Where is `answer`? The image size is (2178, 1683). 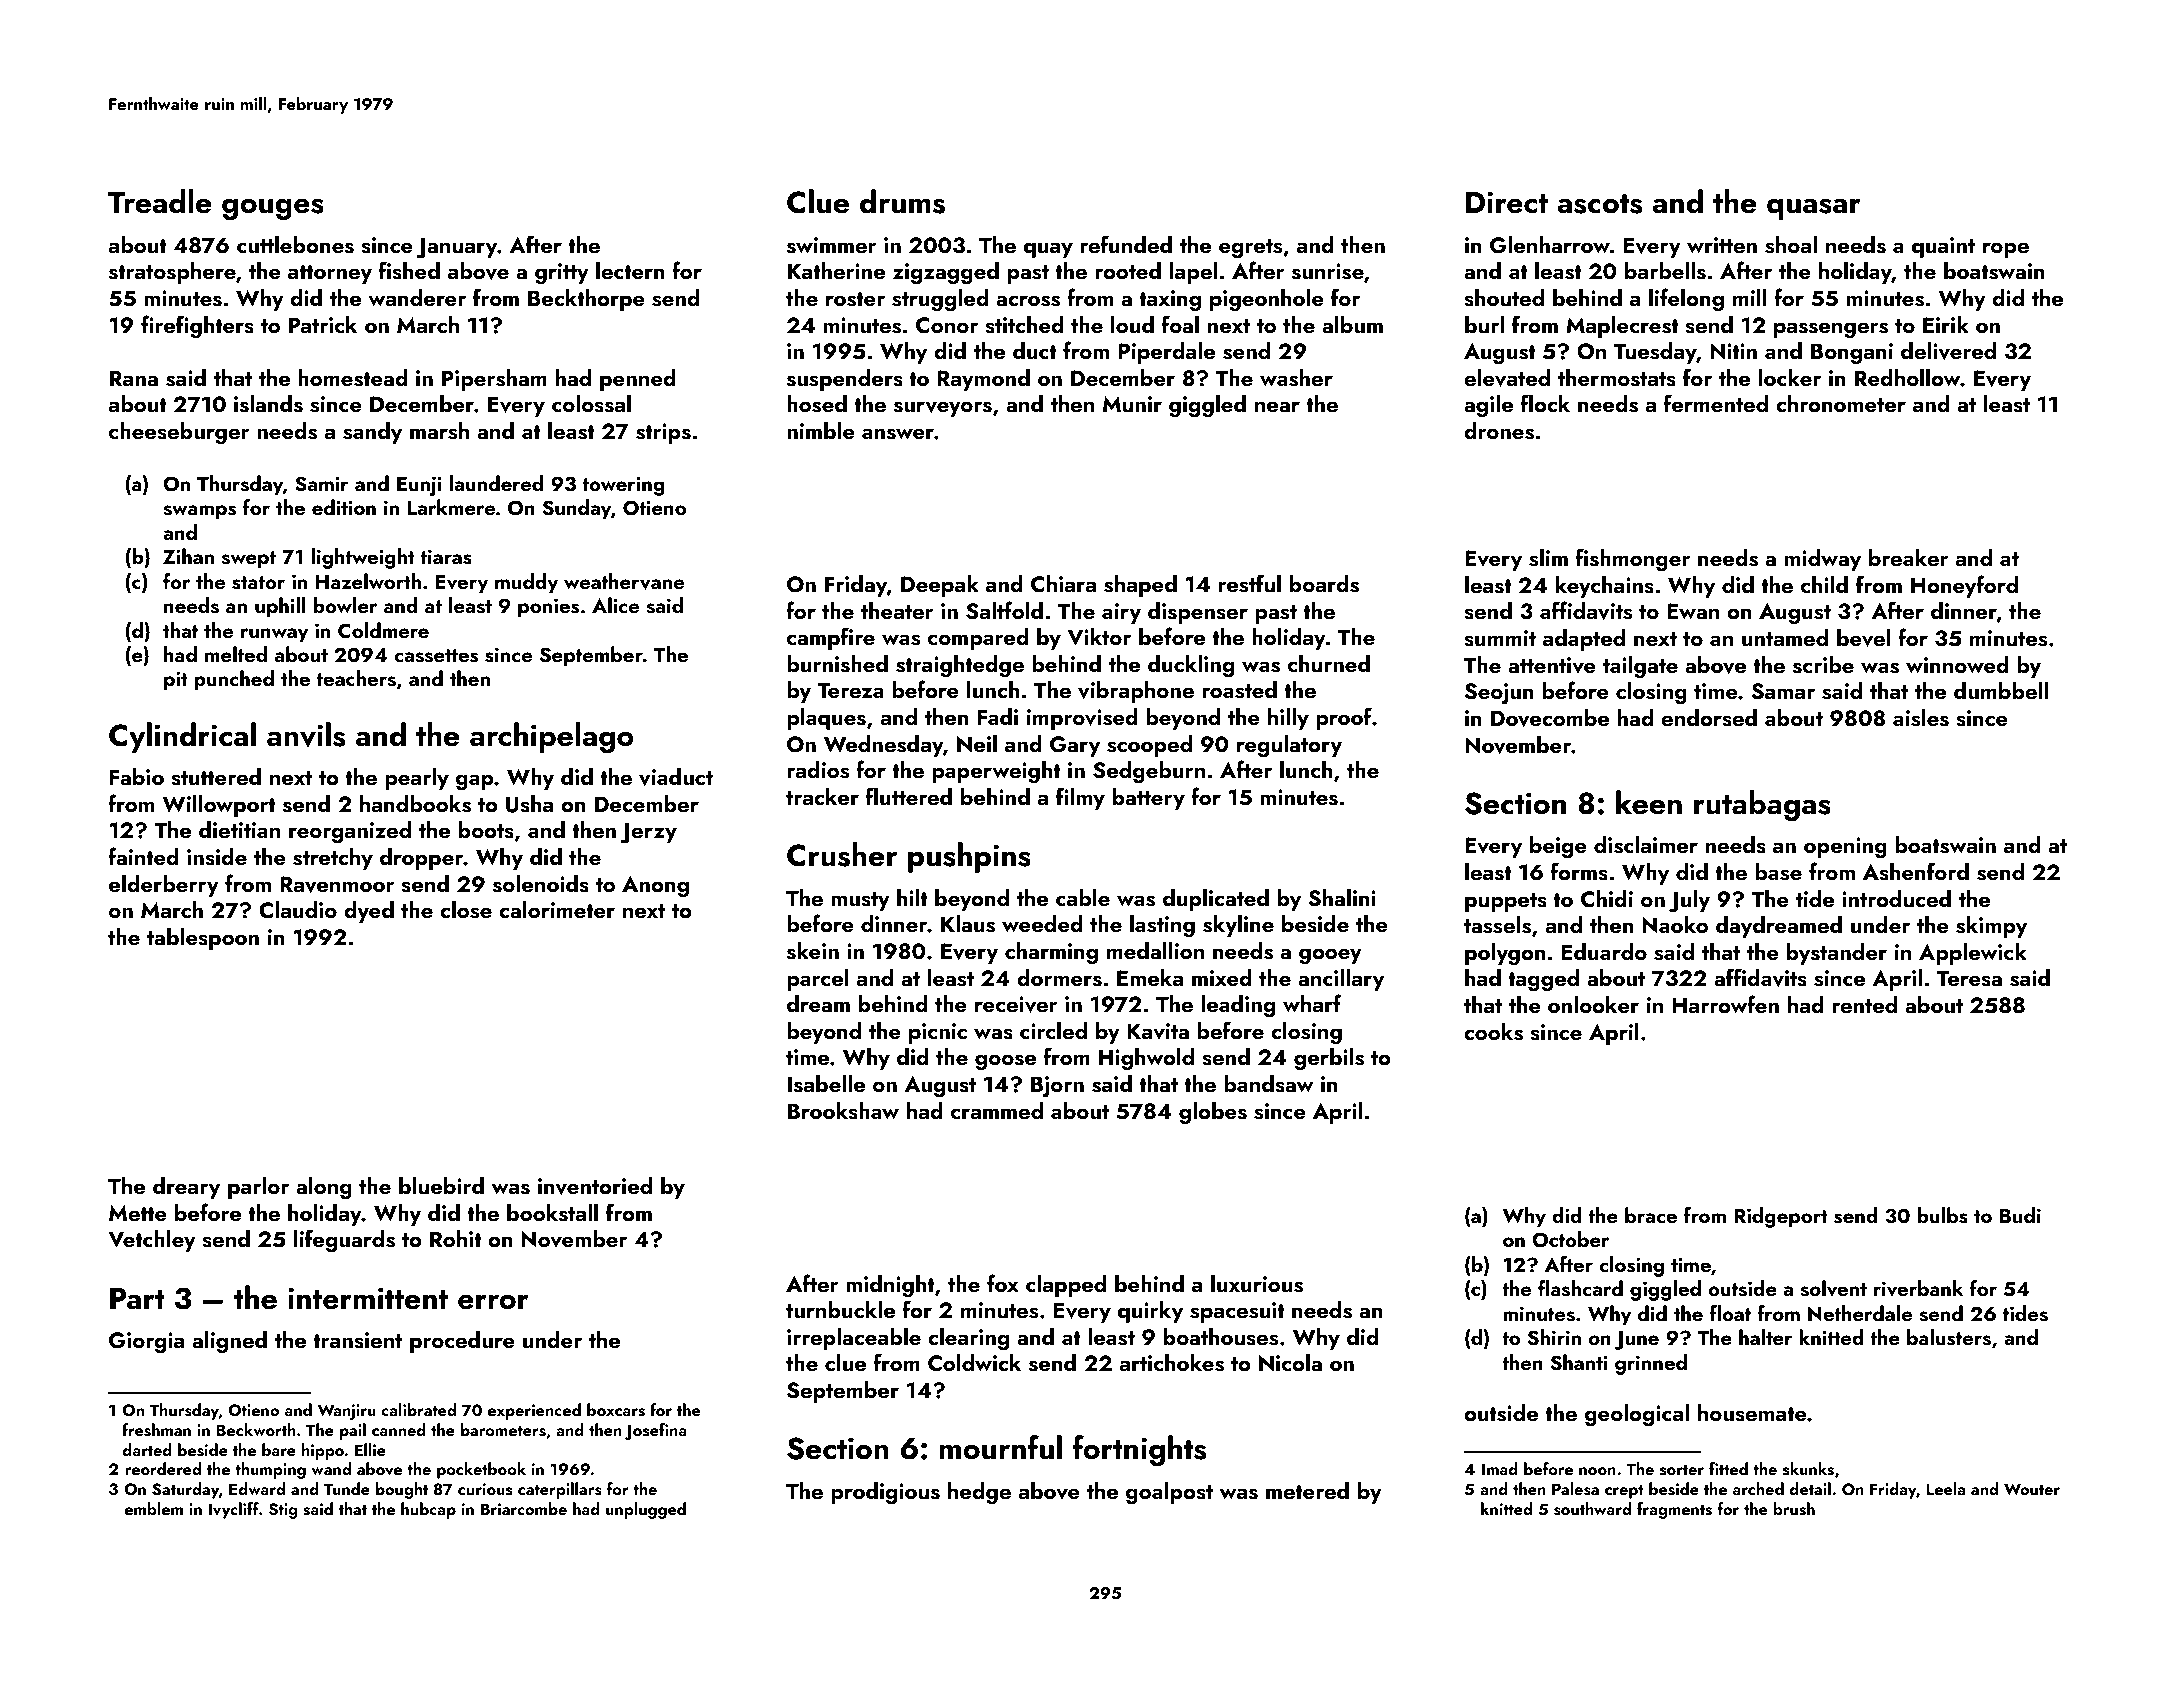
answer is located at coordinates (898, 434).
